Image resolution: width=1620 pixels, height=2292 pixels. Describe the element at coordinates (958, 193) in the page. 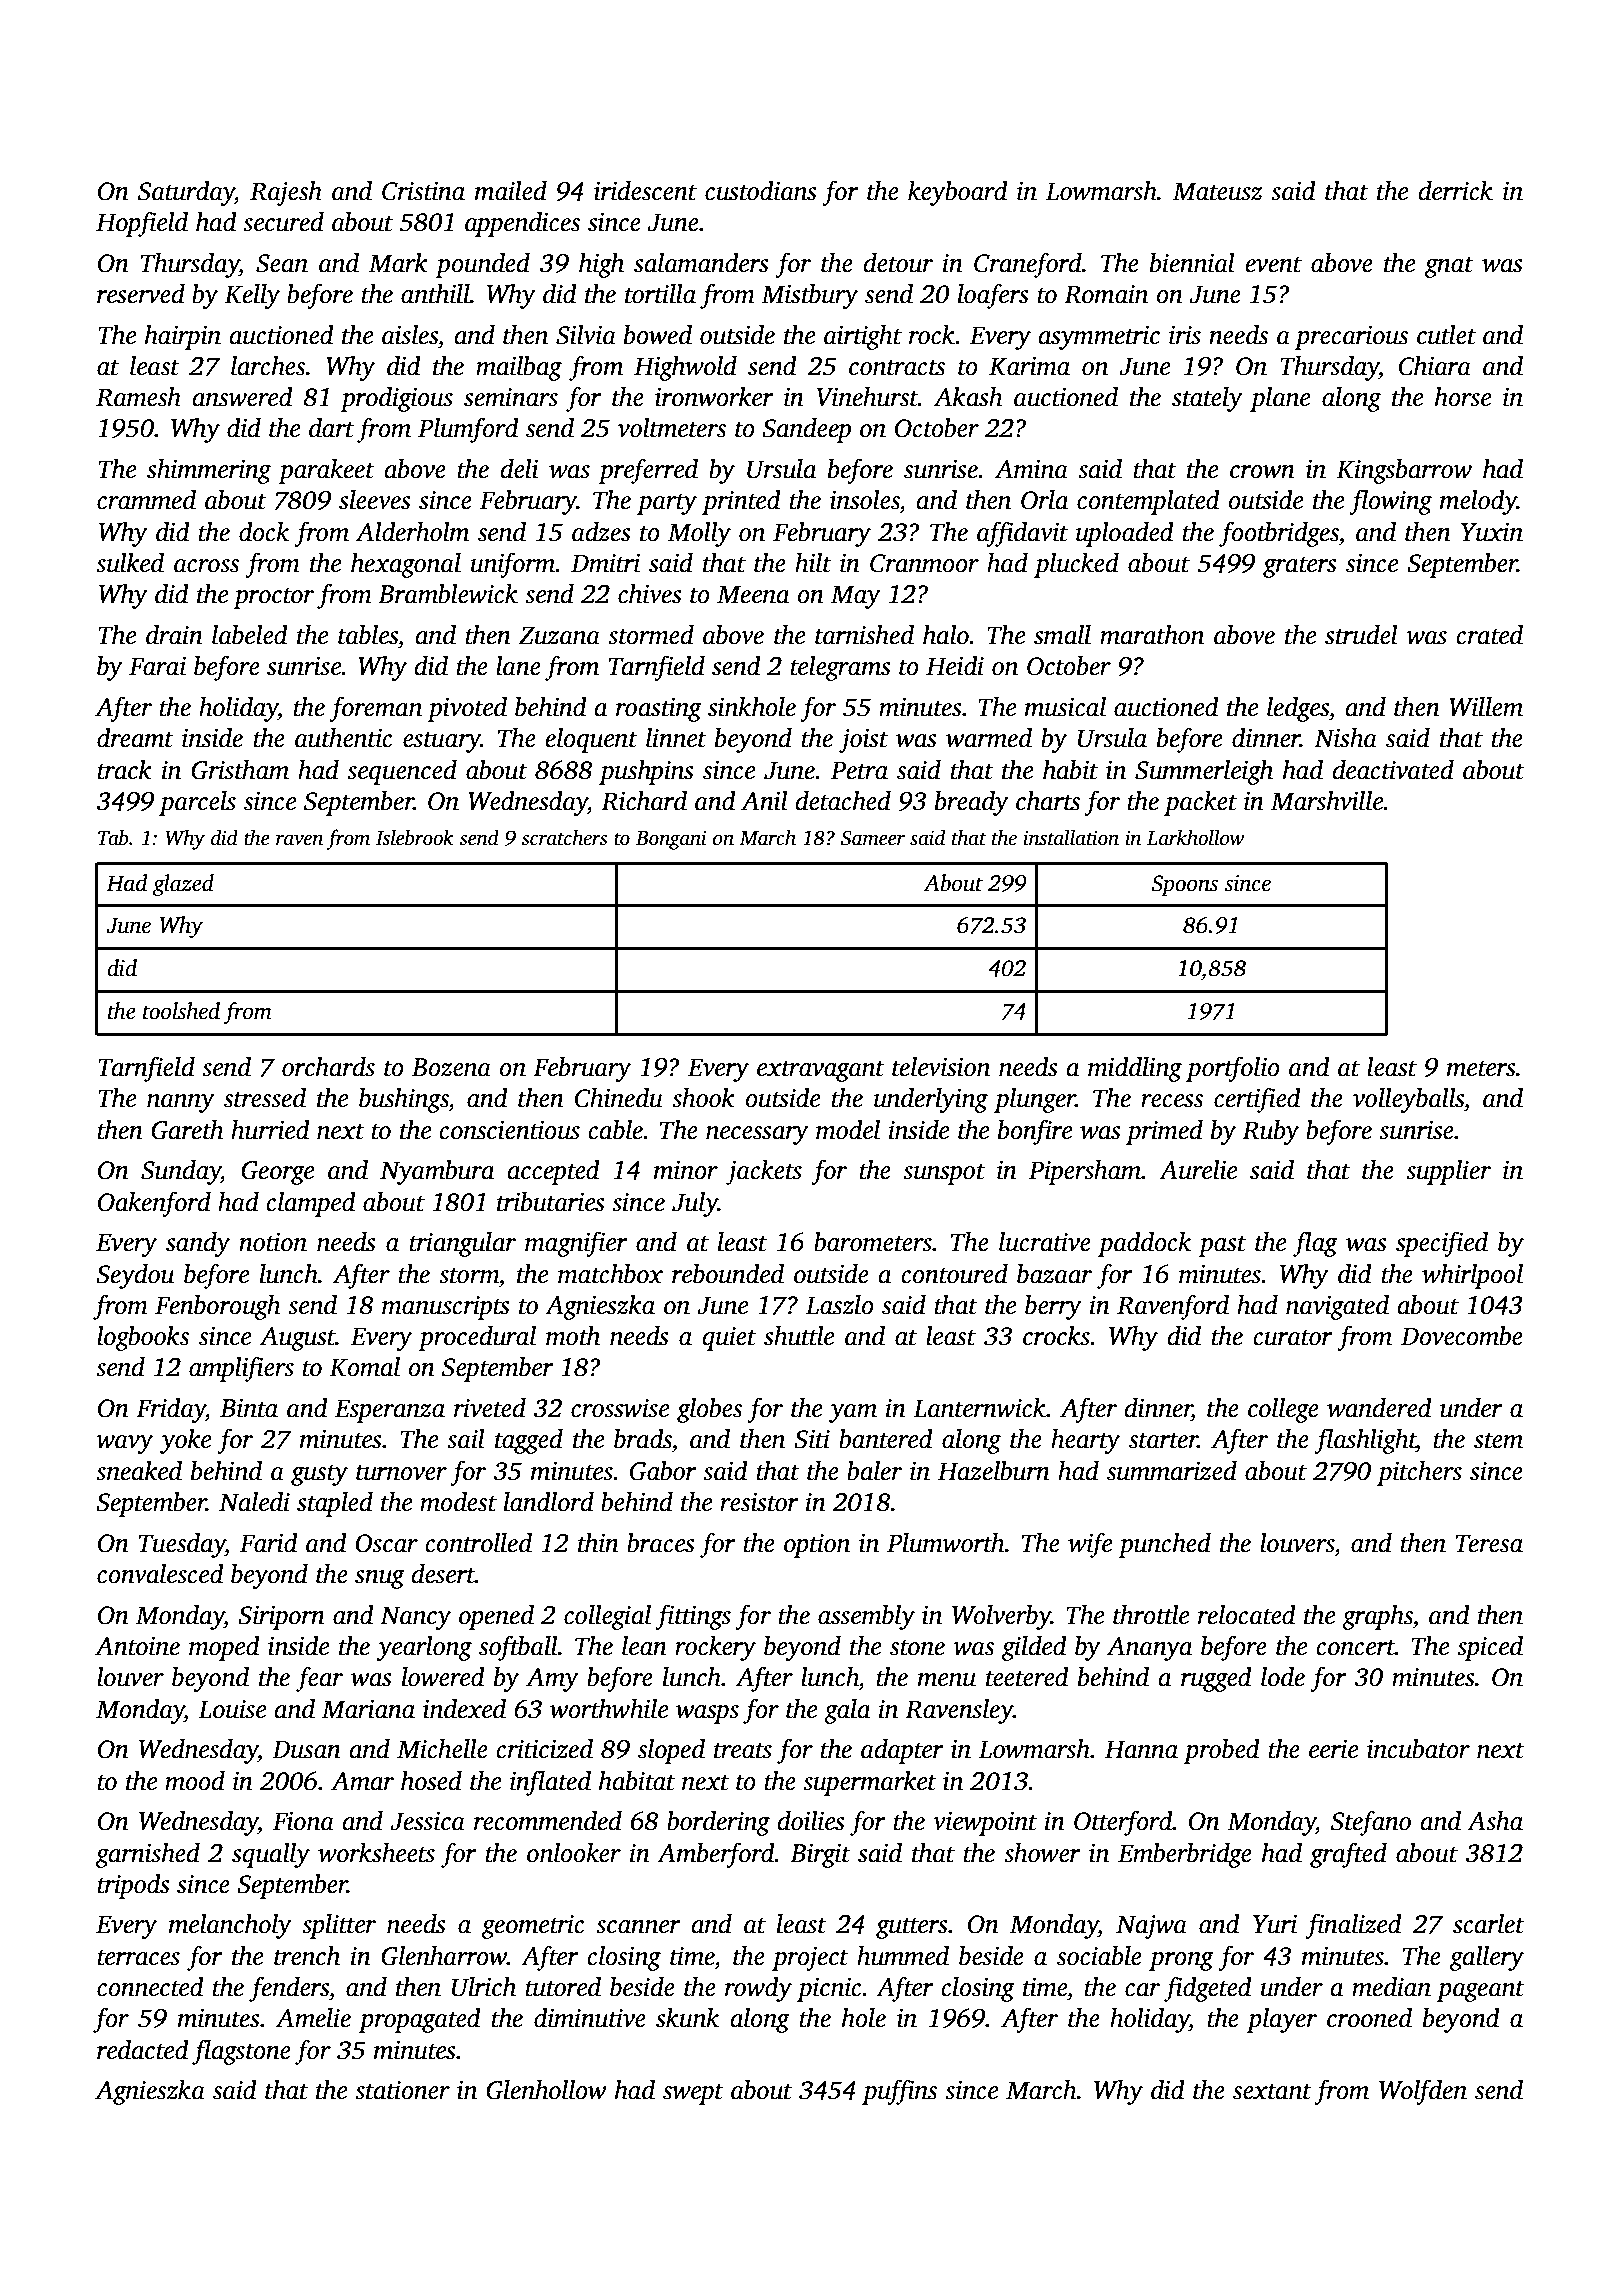

I see `keyboard` at that location.
